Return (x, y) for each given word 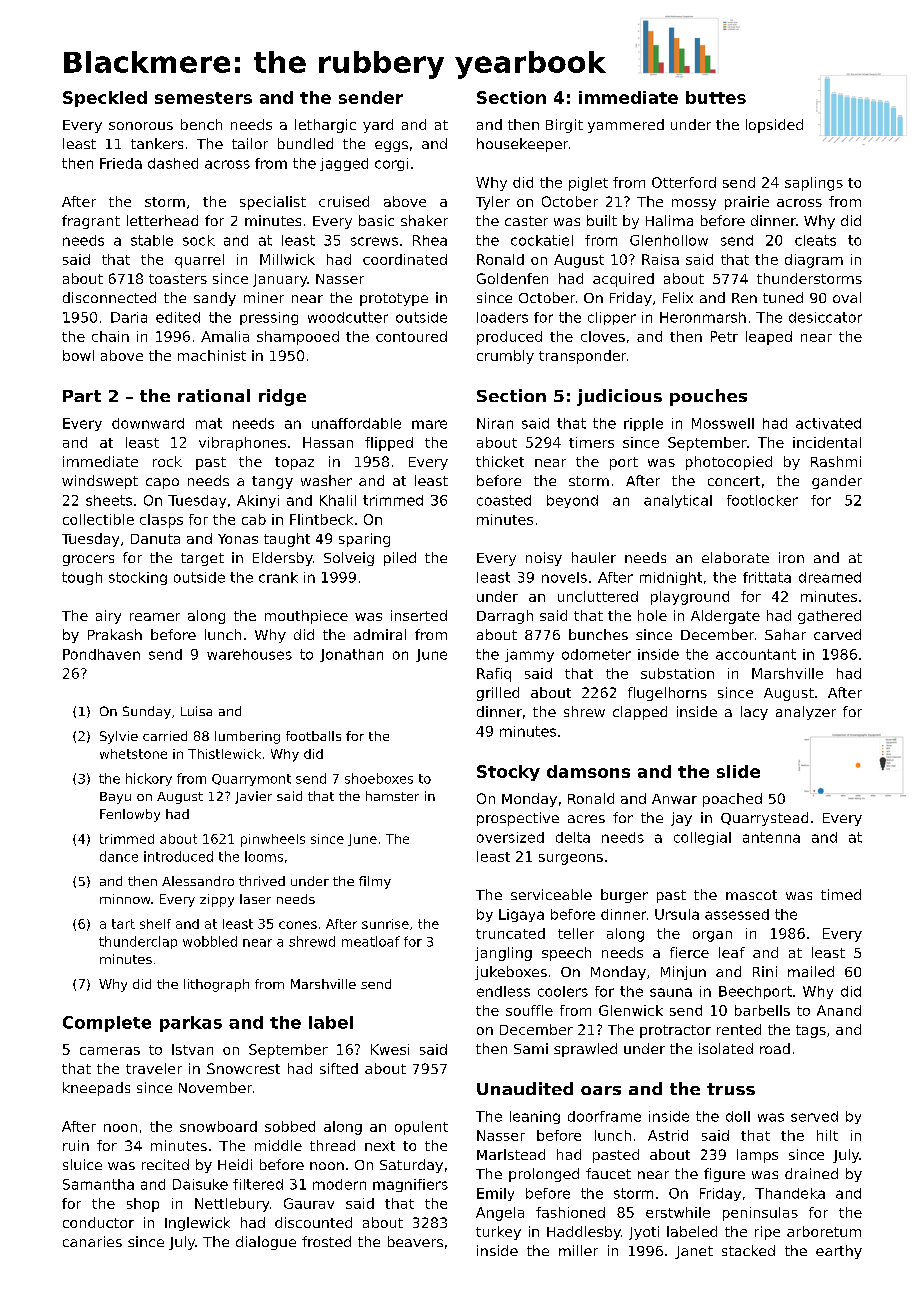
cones (298, 925)
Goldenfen (512, 278)
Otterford (684, 182)
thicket (500, 461)
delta (573, 837)
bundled (305, 143)
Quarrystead (764, 819)
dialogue (266, 1243)
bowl (78, 355)
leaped (769, 338)
